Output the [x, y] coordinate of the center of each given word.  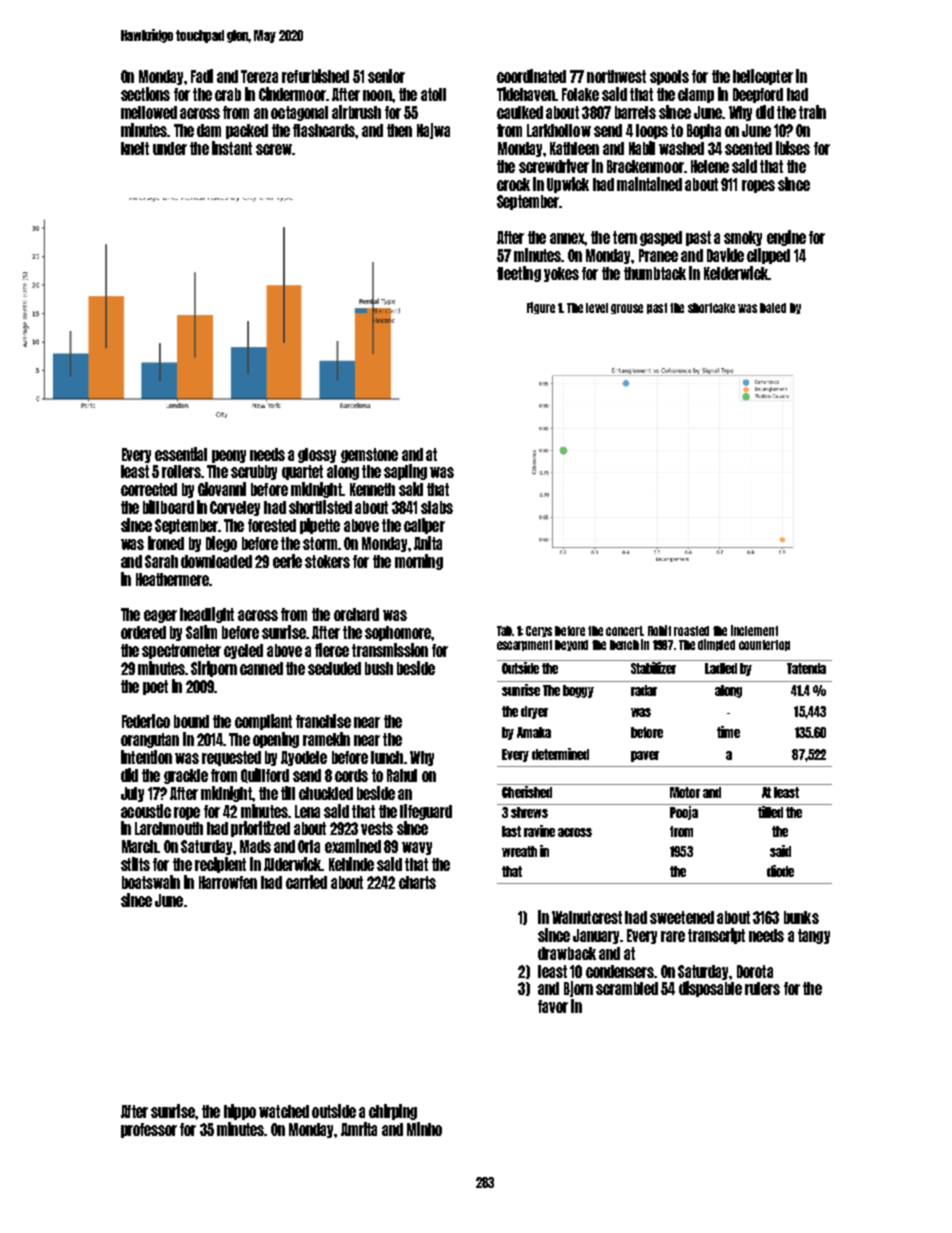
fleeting [519, 274]
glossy [317, 455]
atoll [433, 94]
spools [669, 77]
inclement [754, 630]
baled [773, 308]
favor [553, 1006]
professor [149, 1130]
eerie [287, 561]
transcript [716, 936]
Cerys [539, 631]
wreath [519, 851]
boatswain [151, 882]
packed [247, 131]
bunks [801, 917]
